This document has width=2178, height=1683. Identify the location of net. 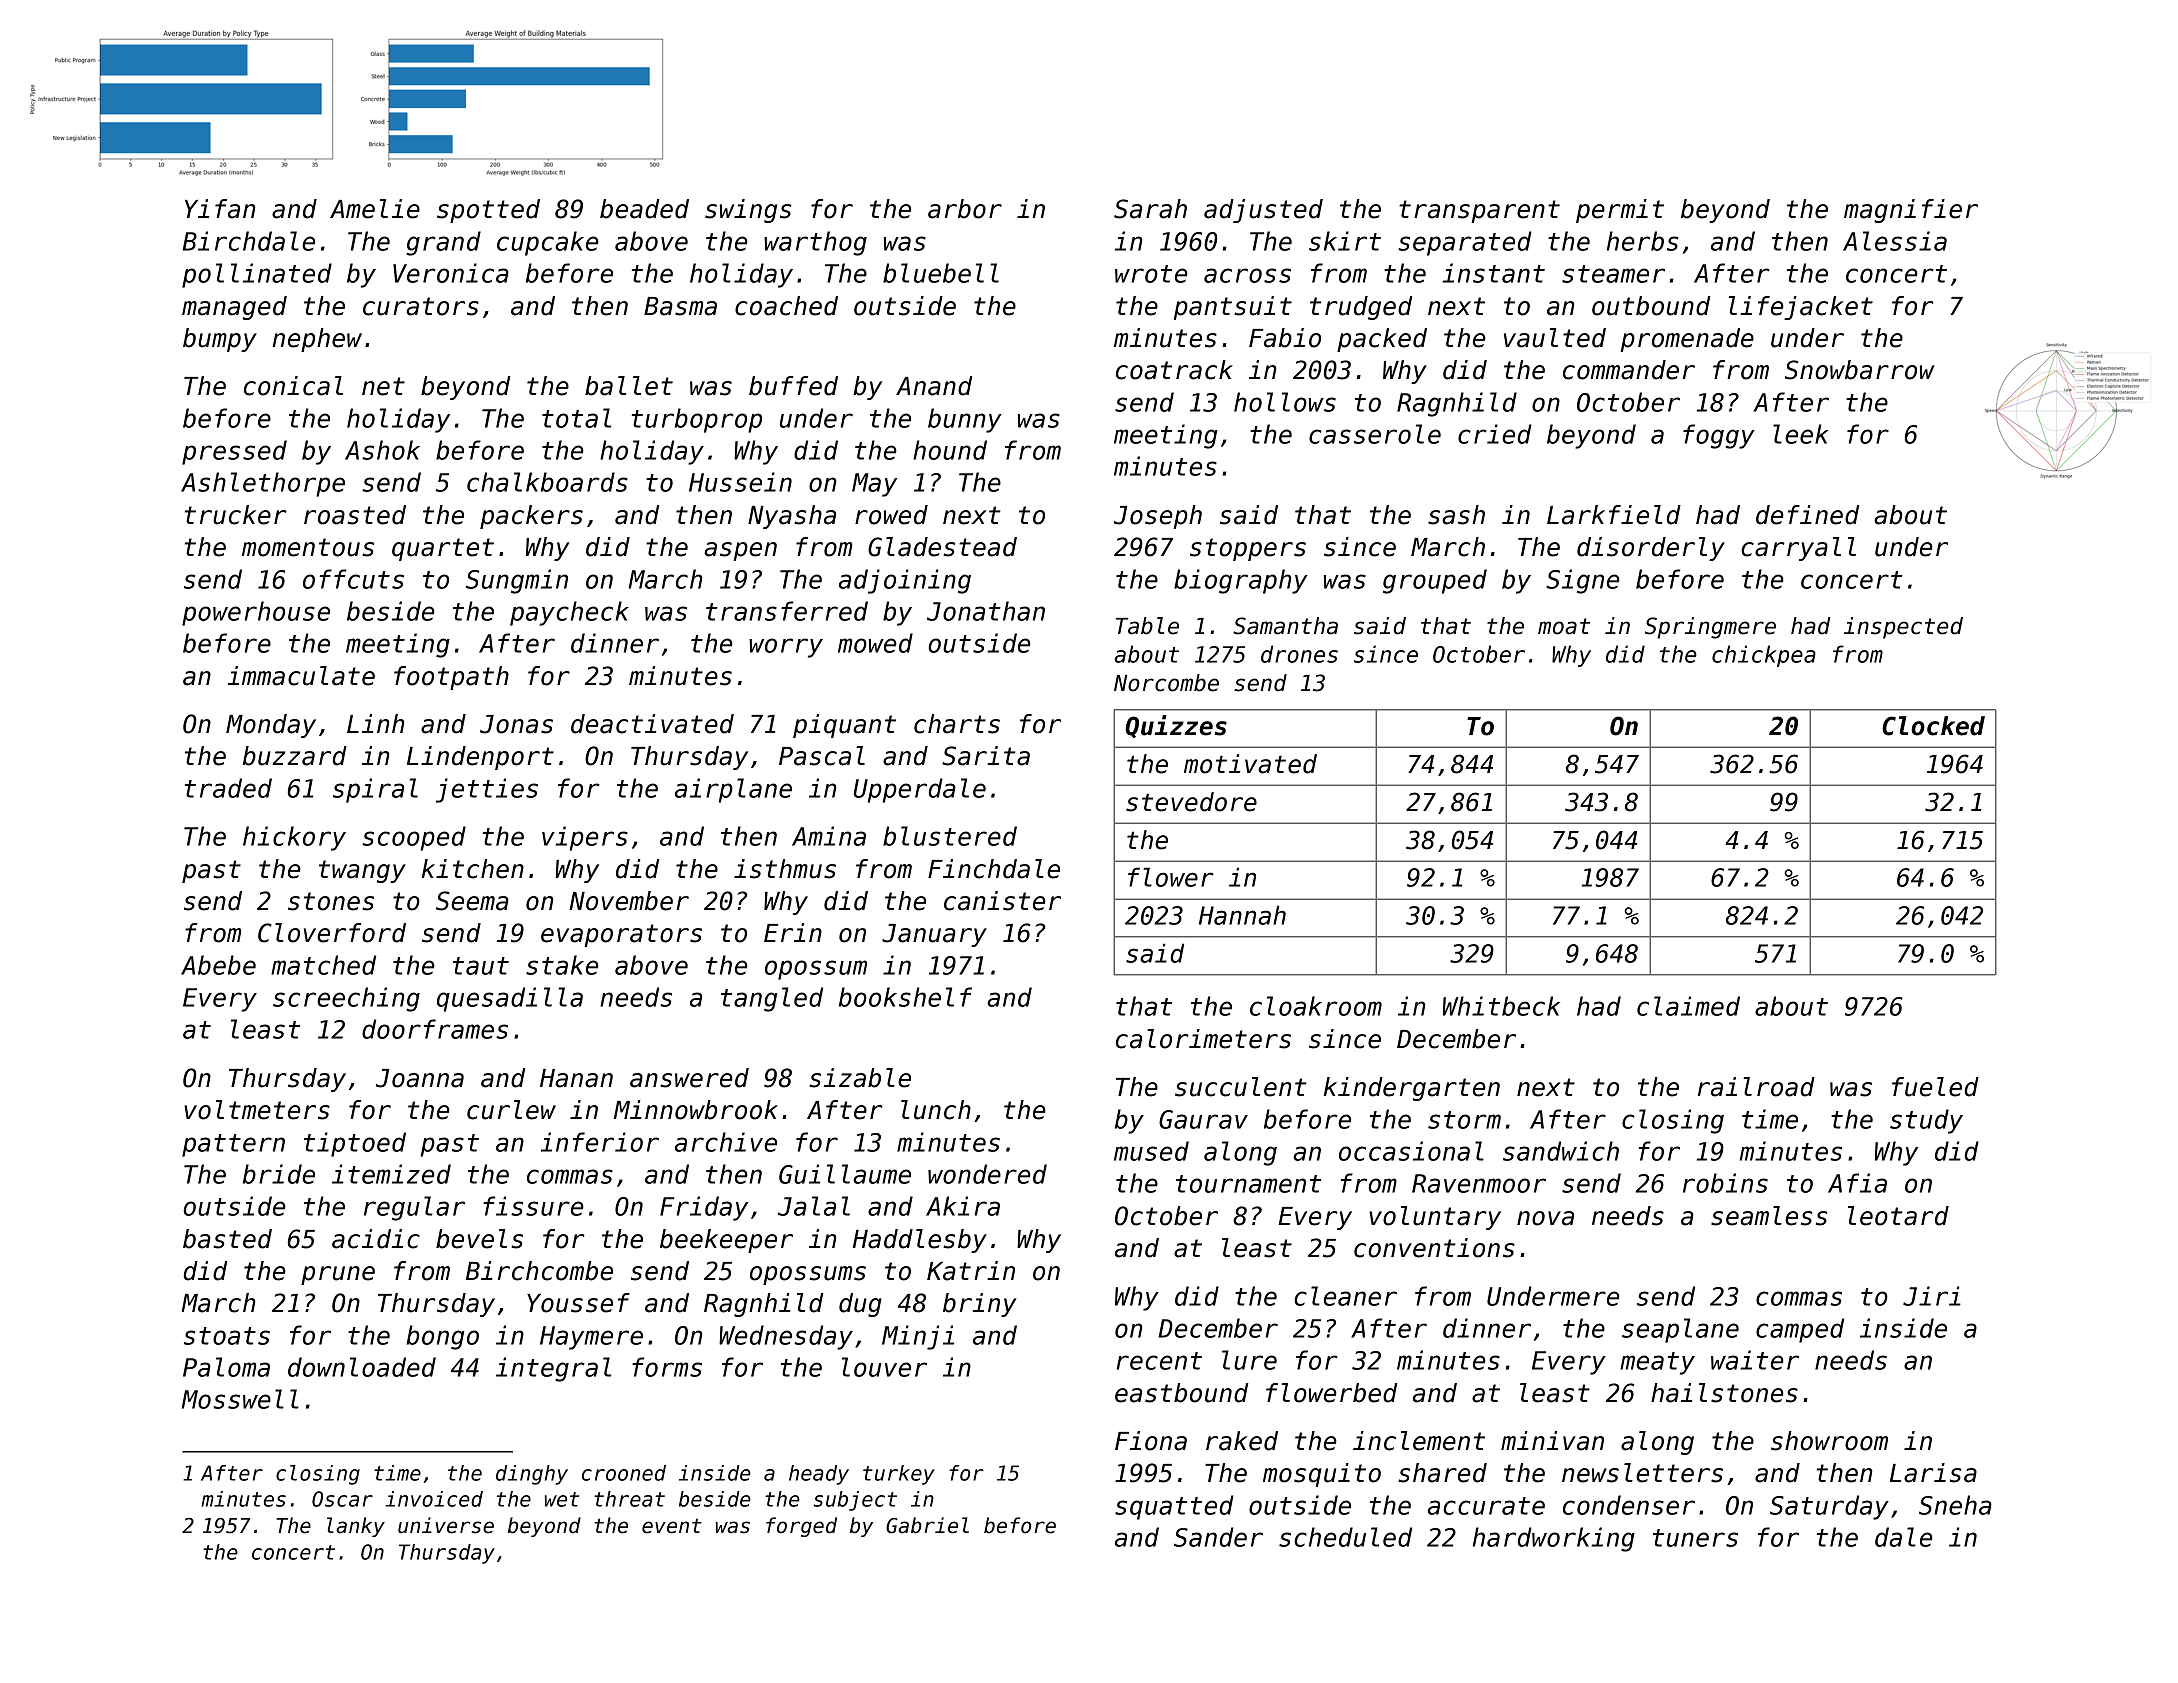
(383, 386).
